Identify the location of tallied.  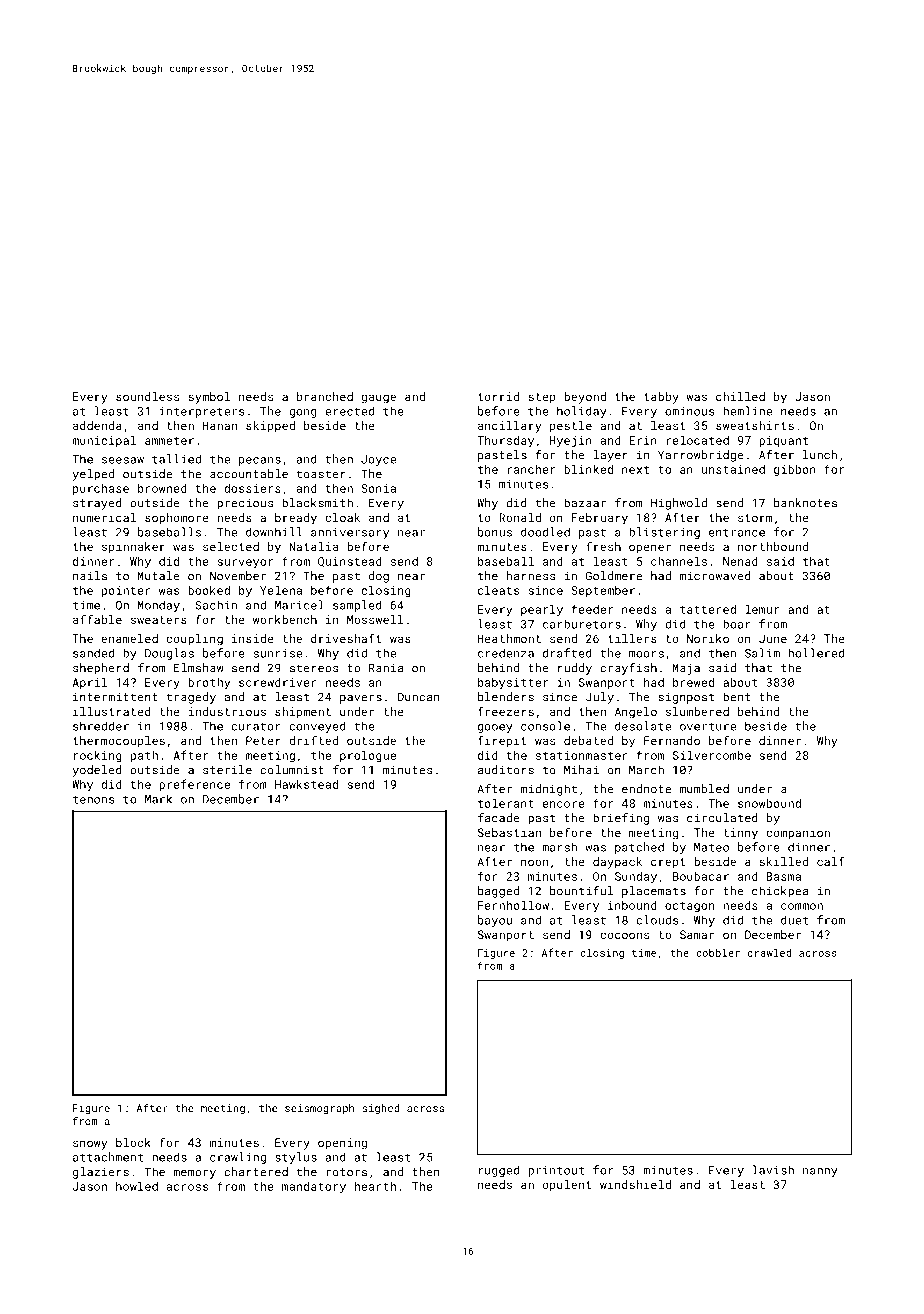
(176, 459).
